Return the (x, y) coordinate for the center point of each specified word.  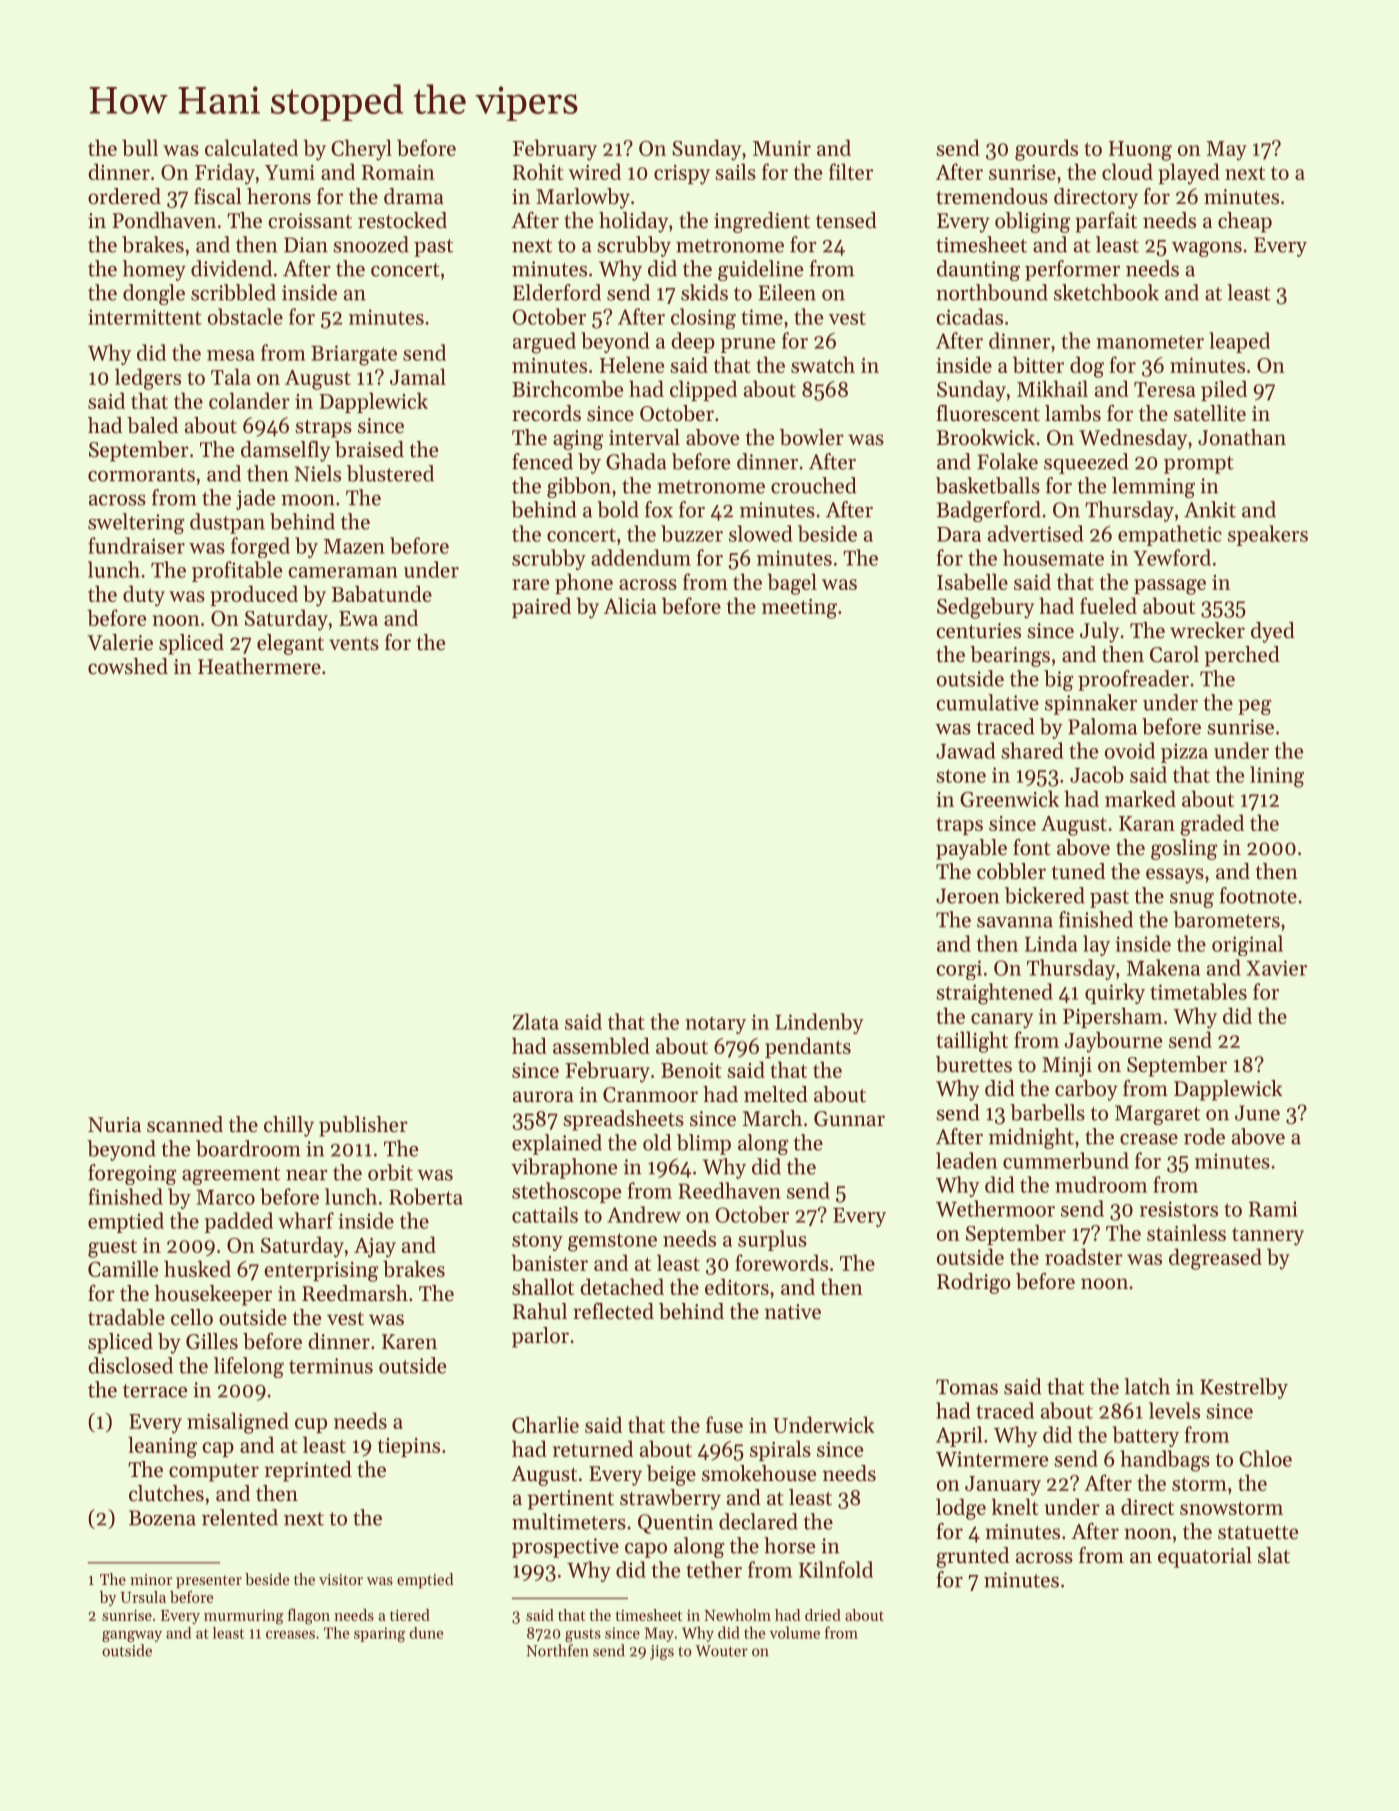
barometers (1226, 919)
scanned (185, 1124)
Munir (782, 148)
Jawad (965, 750)
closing (703, 318)
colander (249, 400)
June (1257, 1113)
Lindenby (819, 1023)
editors (737, 1286)
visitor (341, 1579)
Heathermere (259, 666)
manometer (1150, 342)
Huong (1140, 151)
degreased (1215, 1259)
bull (140, 147)
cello (192, 1317)
